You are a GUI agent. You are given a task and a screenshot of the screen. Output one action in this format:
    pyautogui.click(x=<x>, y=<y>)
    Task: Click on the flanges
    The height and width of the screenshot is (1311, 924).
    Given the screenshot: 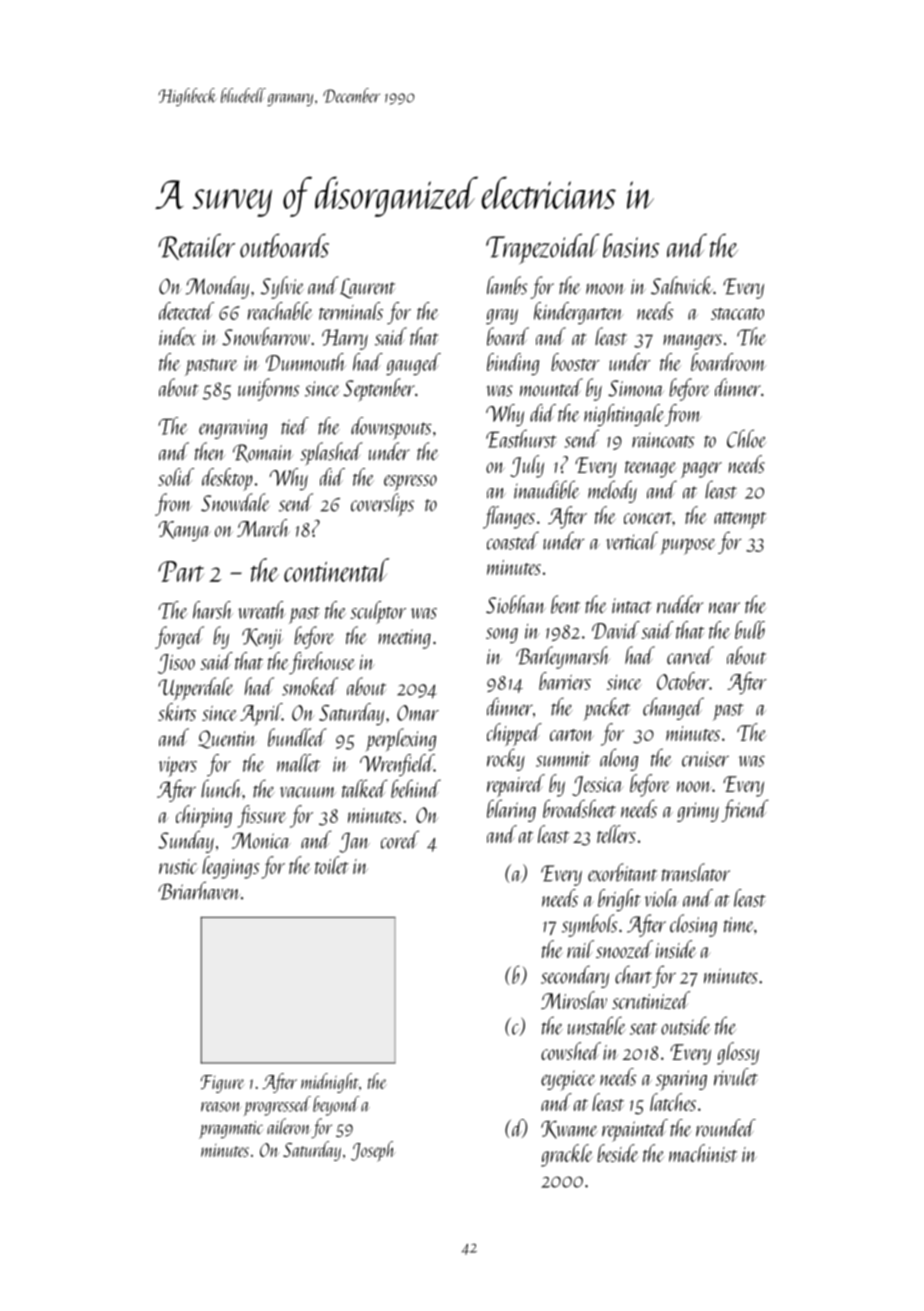 What is the action you would take?
    pyautogui.click(x=509, y=517)
